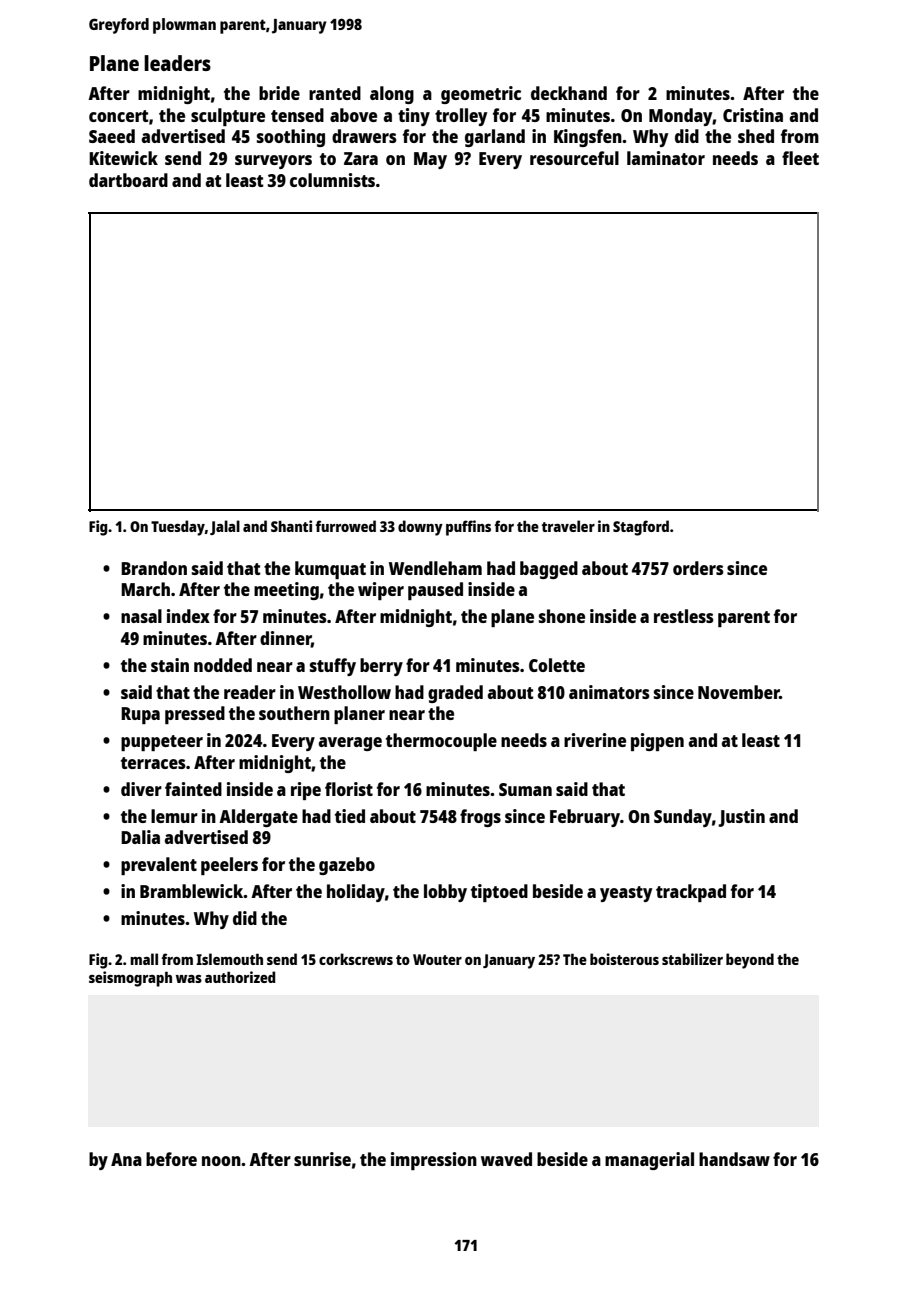 The image size is (908, 1316). What do you see at coordinates (392, 95) in the screenshot?
I see `along` at bounding box center [392, 95].
